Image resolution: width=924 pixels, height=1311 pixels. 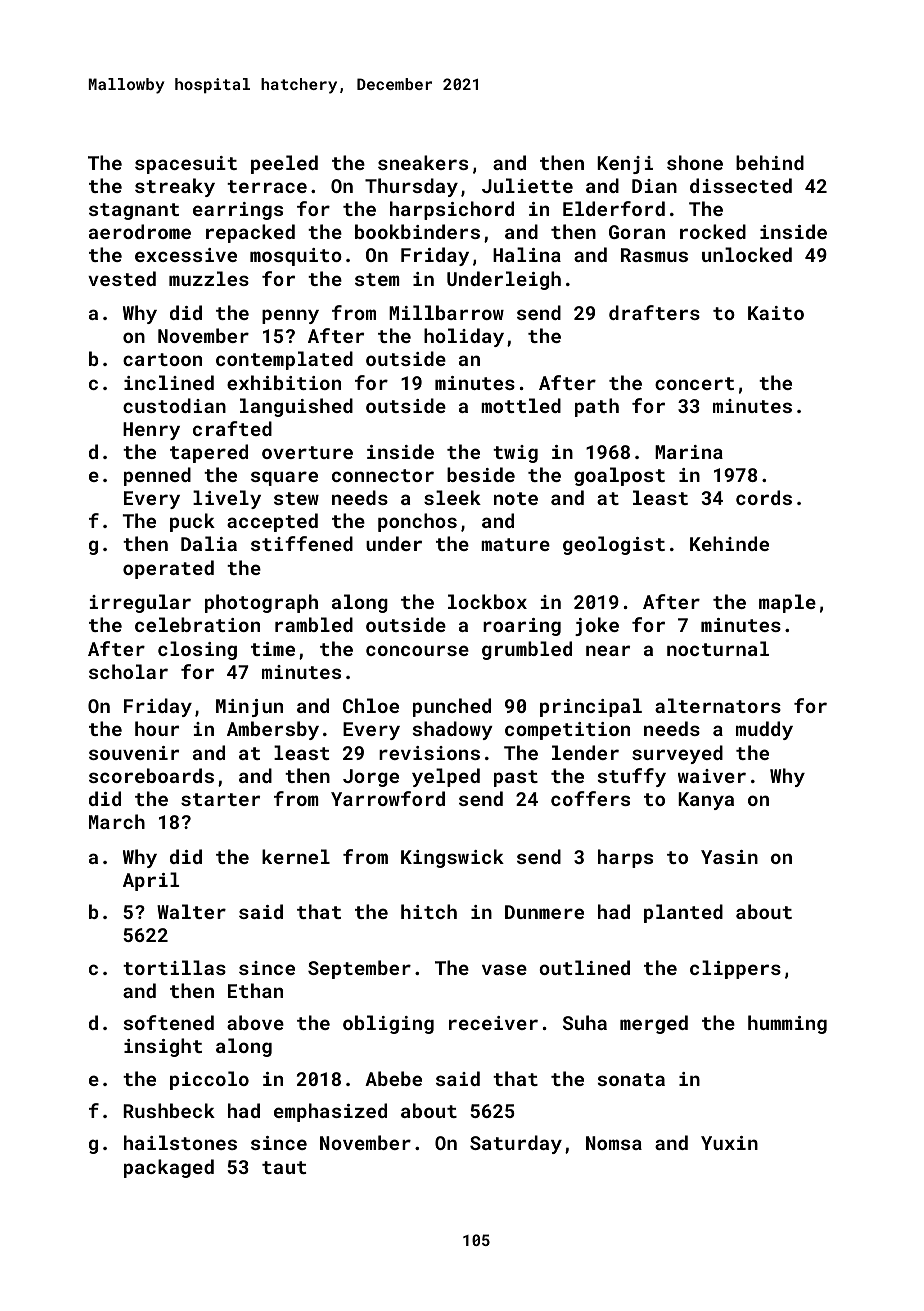 I want to click on Chloe, so click(x=371, y=705).
